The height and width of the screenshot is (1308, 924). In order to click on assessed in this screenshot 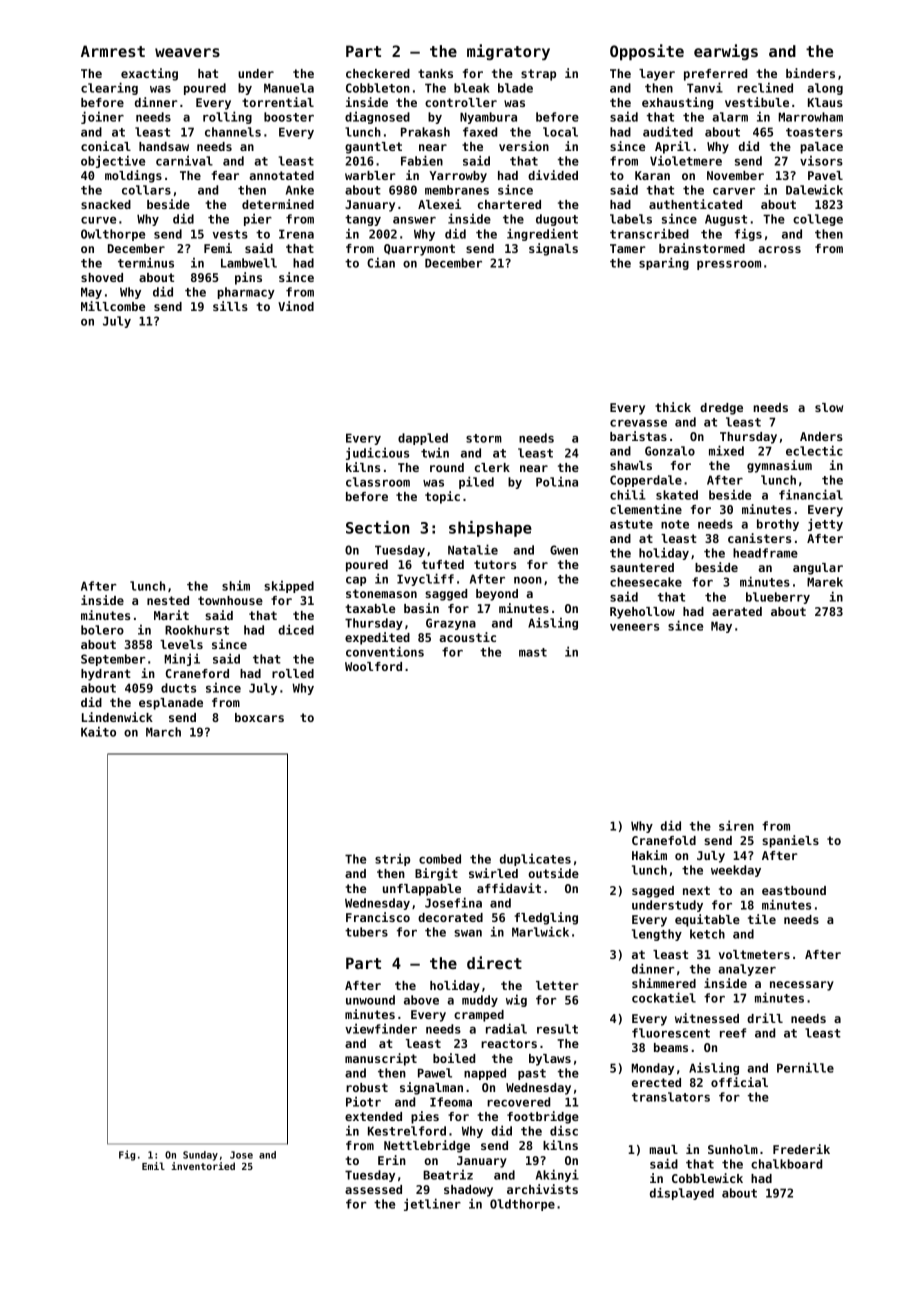, I will do `click(373, 1189)`.
